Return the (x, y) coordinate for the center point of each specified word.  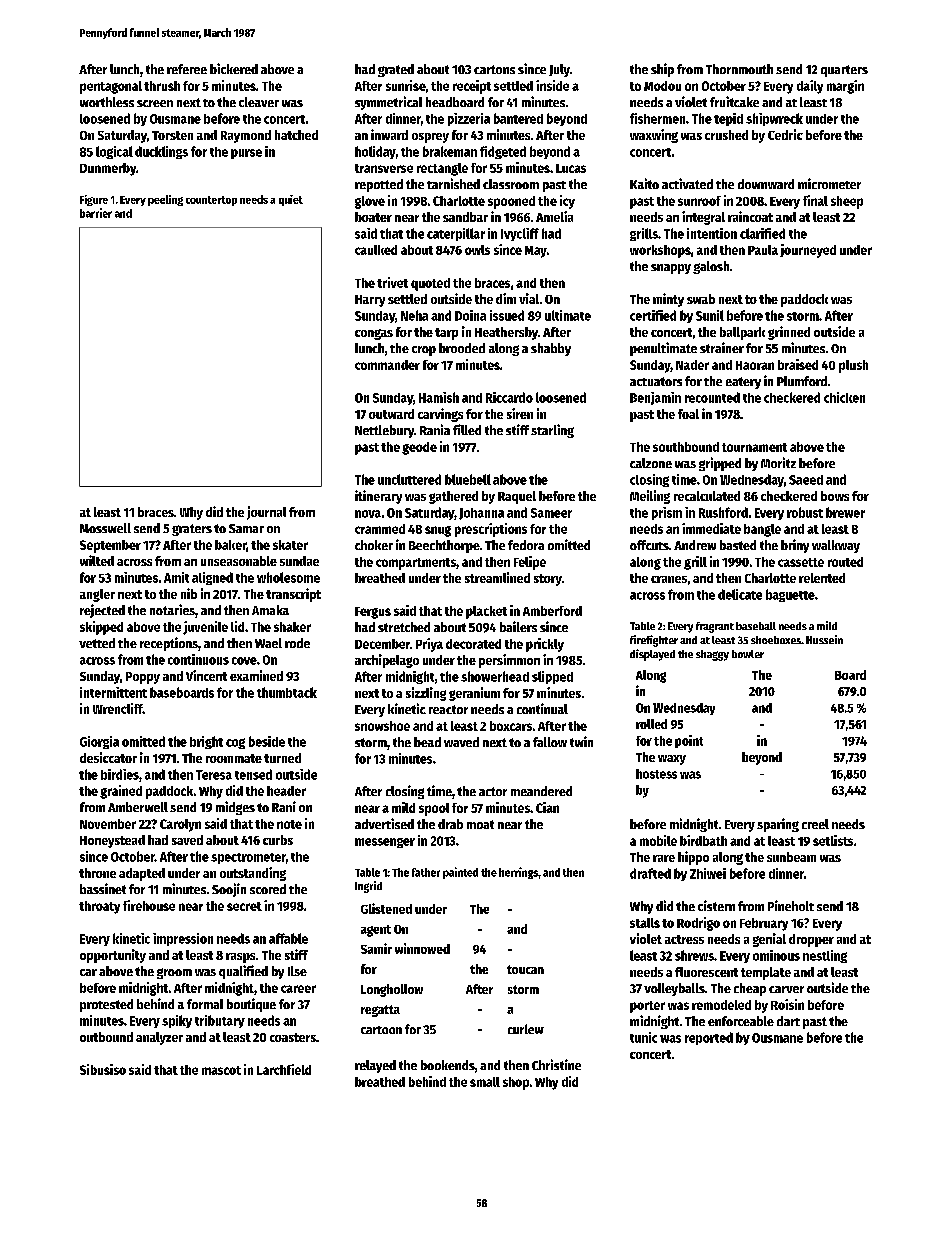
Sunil (710, 315)
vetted (97, 643)
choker (374, 545)
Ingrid (368, 887)
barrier (96, 213)
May (536, 252)
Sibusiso (103, 1069)
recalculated (707, 496)
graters (192, 530)
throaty (99, 907)
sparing (778, 825)
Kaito (644, 183)
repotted (379, 185)
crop (424, 351)
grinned (789, 333)
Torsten (172, 135)
